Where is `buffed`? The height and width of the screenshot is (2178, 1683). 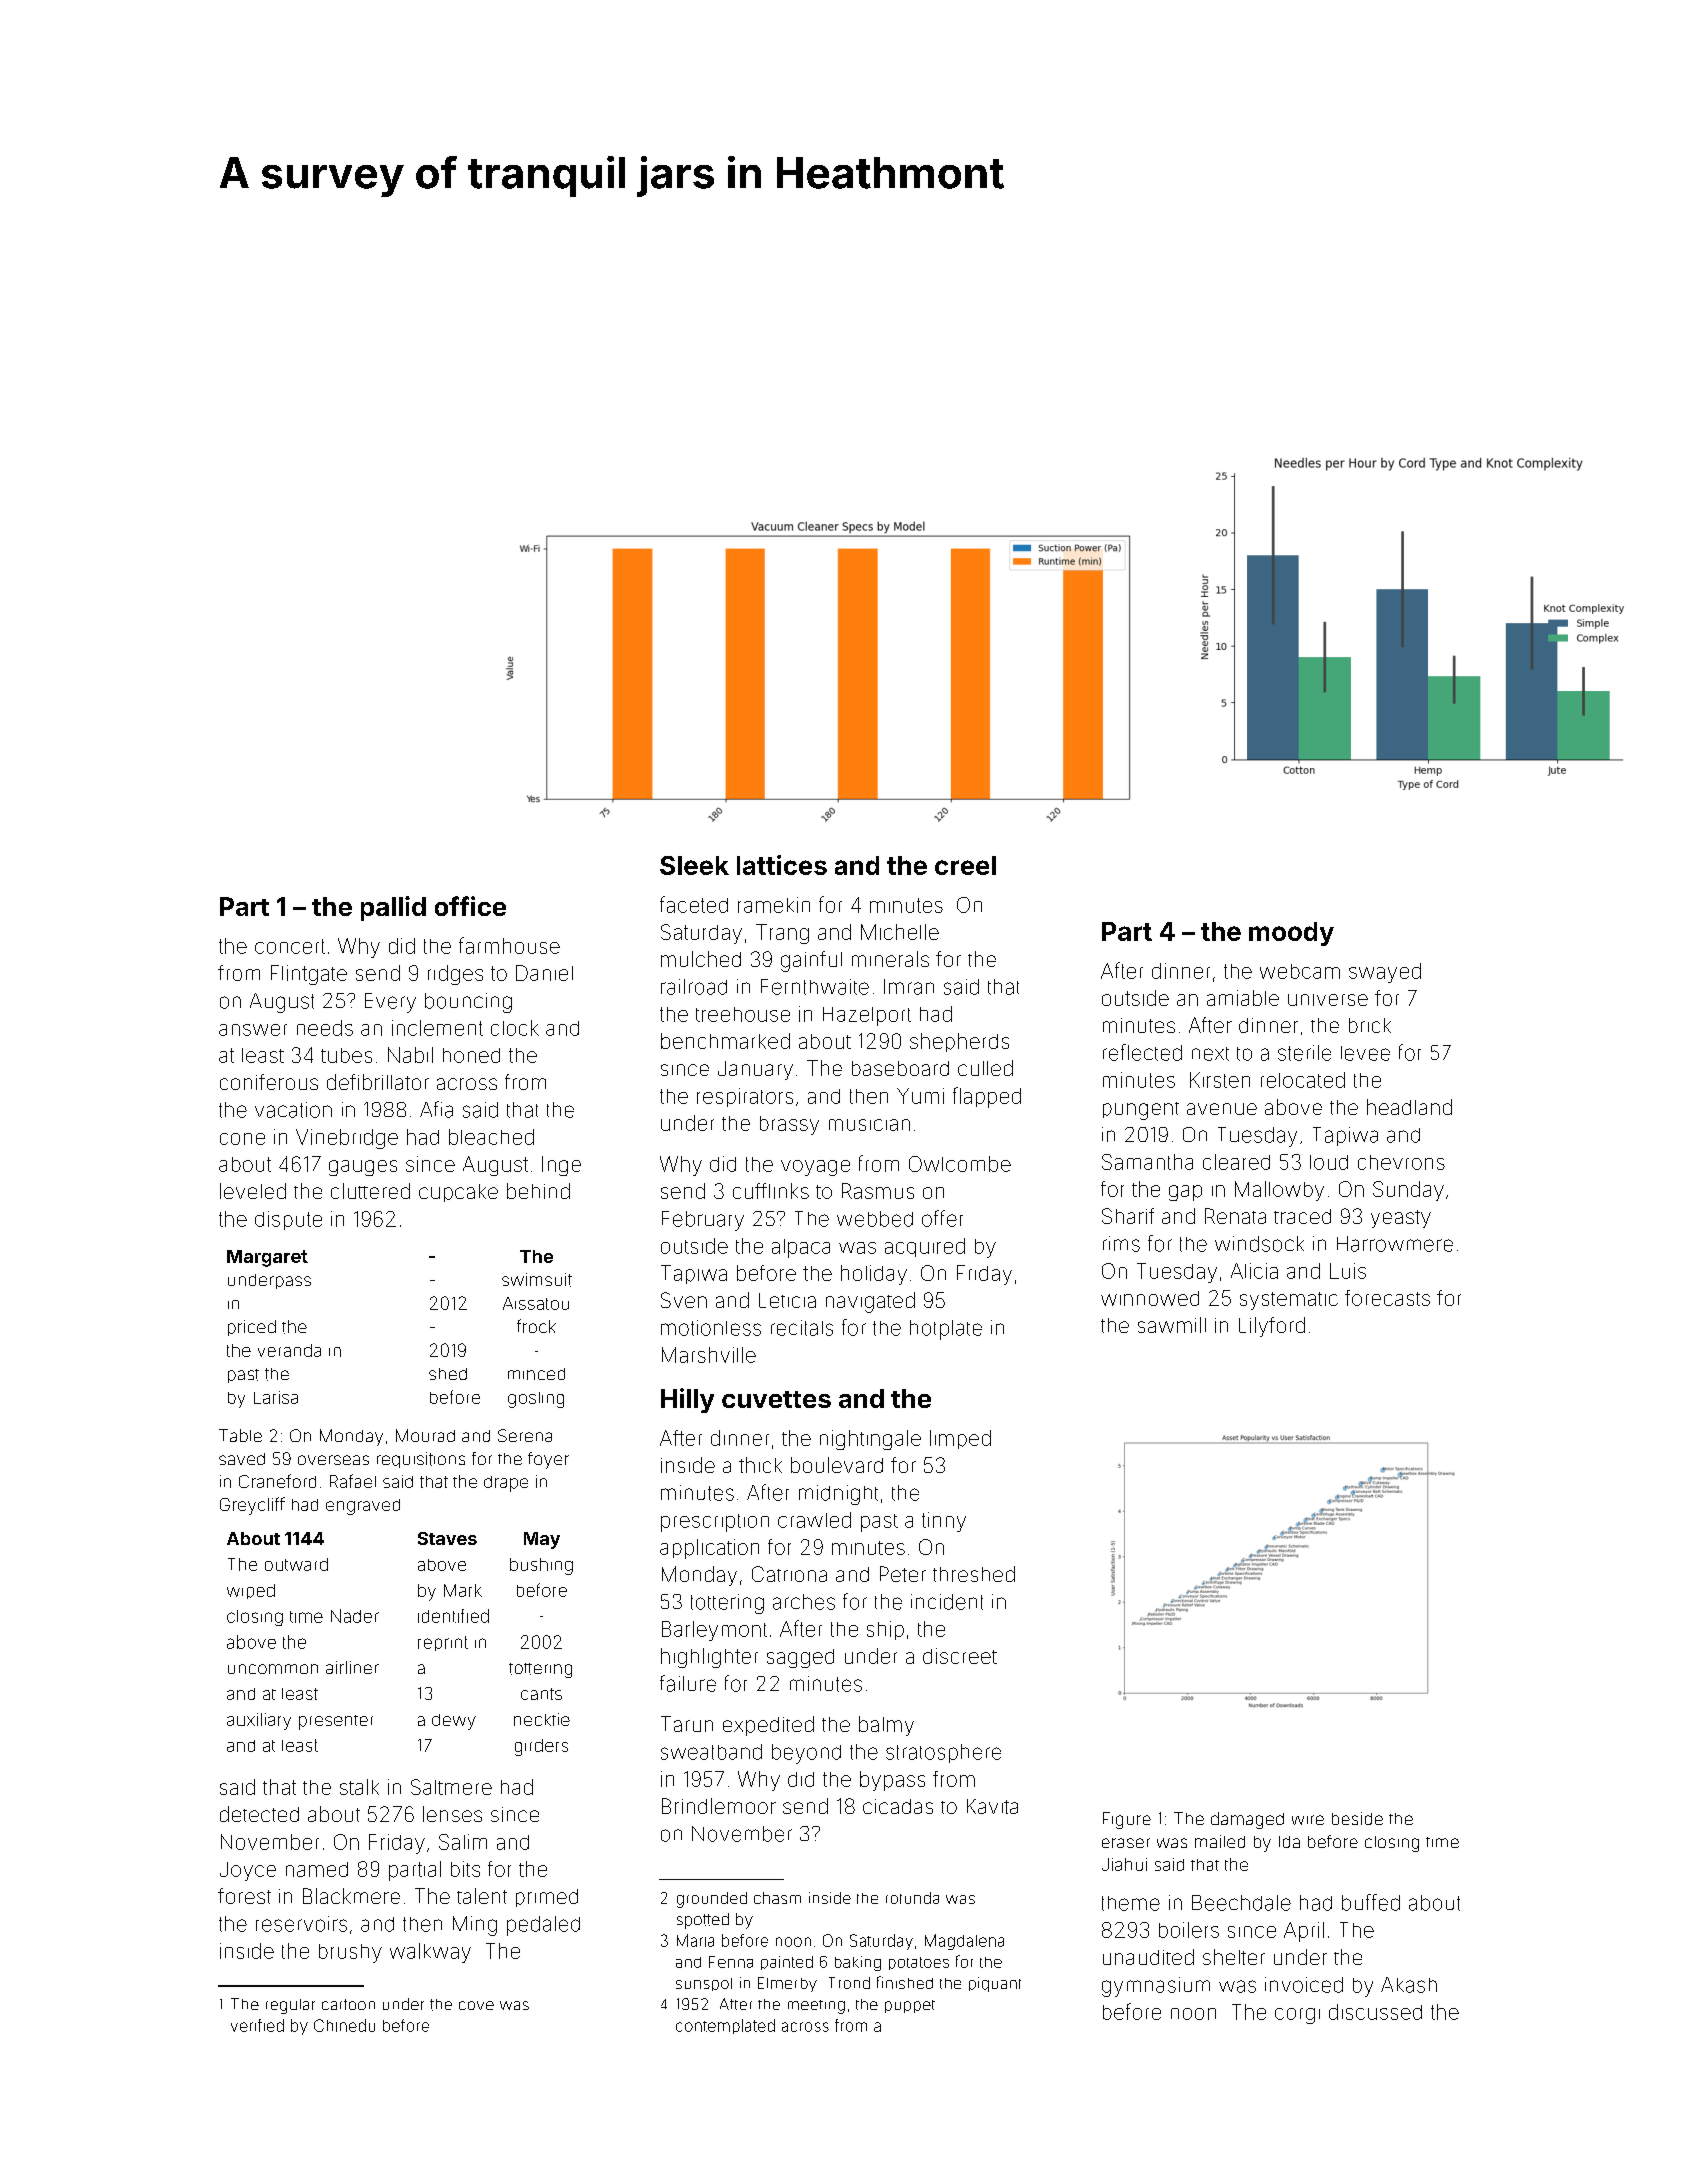
buffed is located at coordinates (1371, 1902).
